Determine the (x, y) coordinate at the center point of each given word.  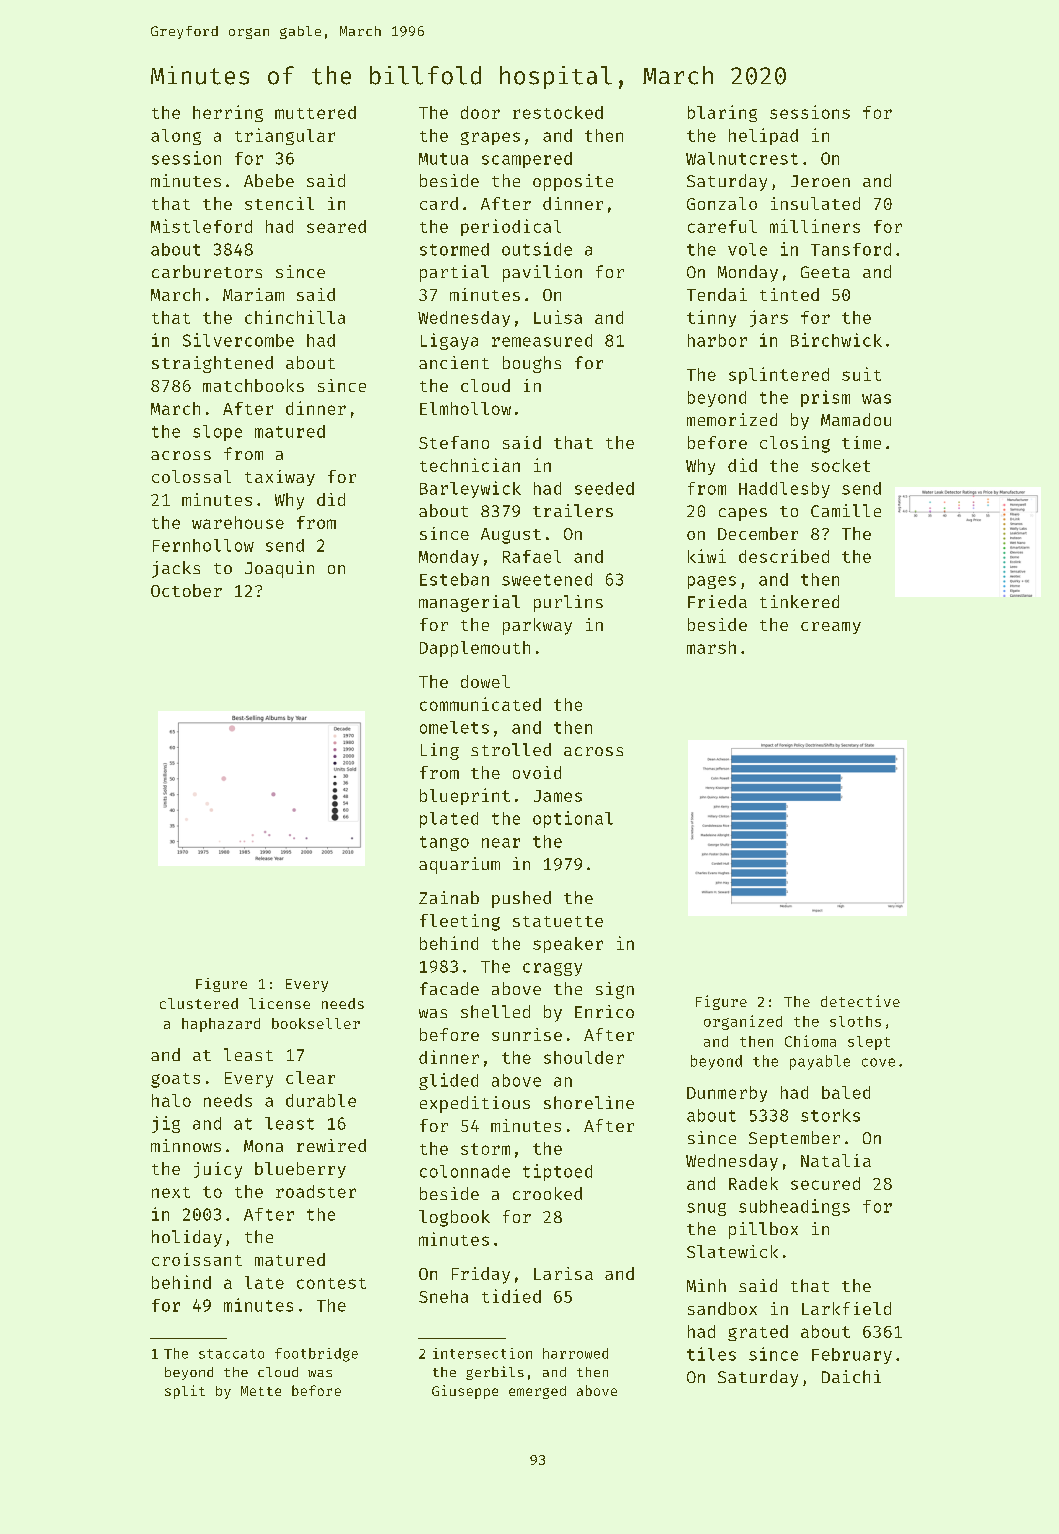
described (784, 556)
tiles (711, 1354)
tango (444, 843)
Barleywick (470, 489)
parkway (537, 626)
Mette (261, 1391)
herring (228, 113)
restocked (558, 112)
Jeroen (820, 181)
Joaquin (279, 569)
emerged (537, 1392)
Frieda (717, 601)
